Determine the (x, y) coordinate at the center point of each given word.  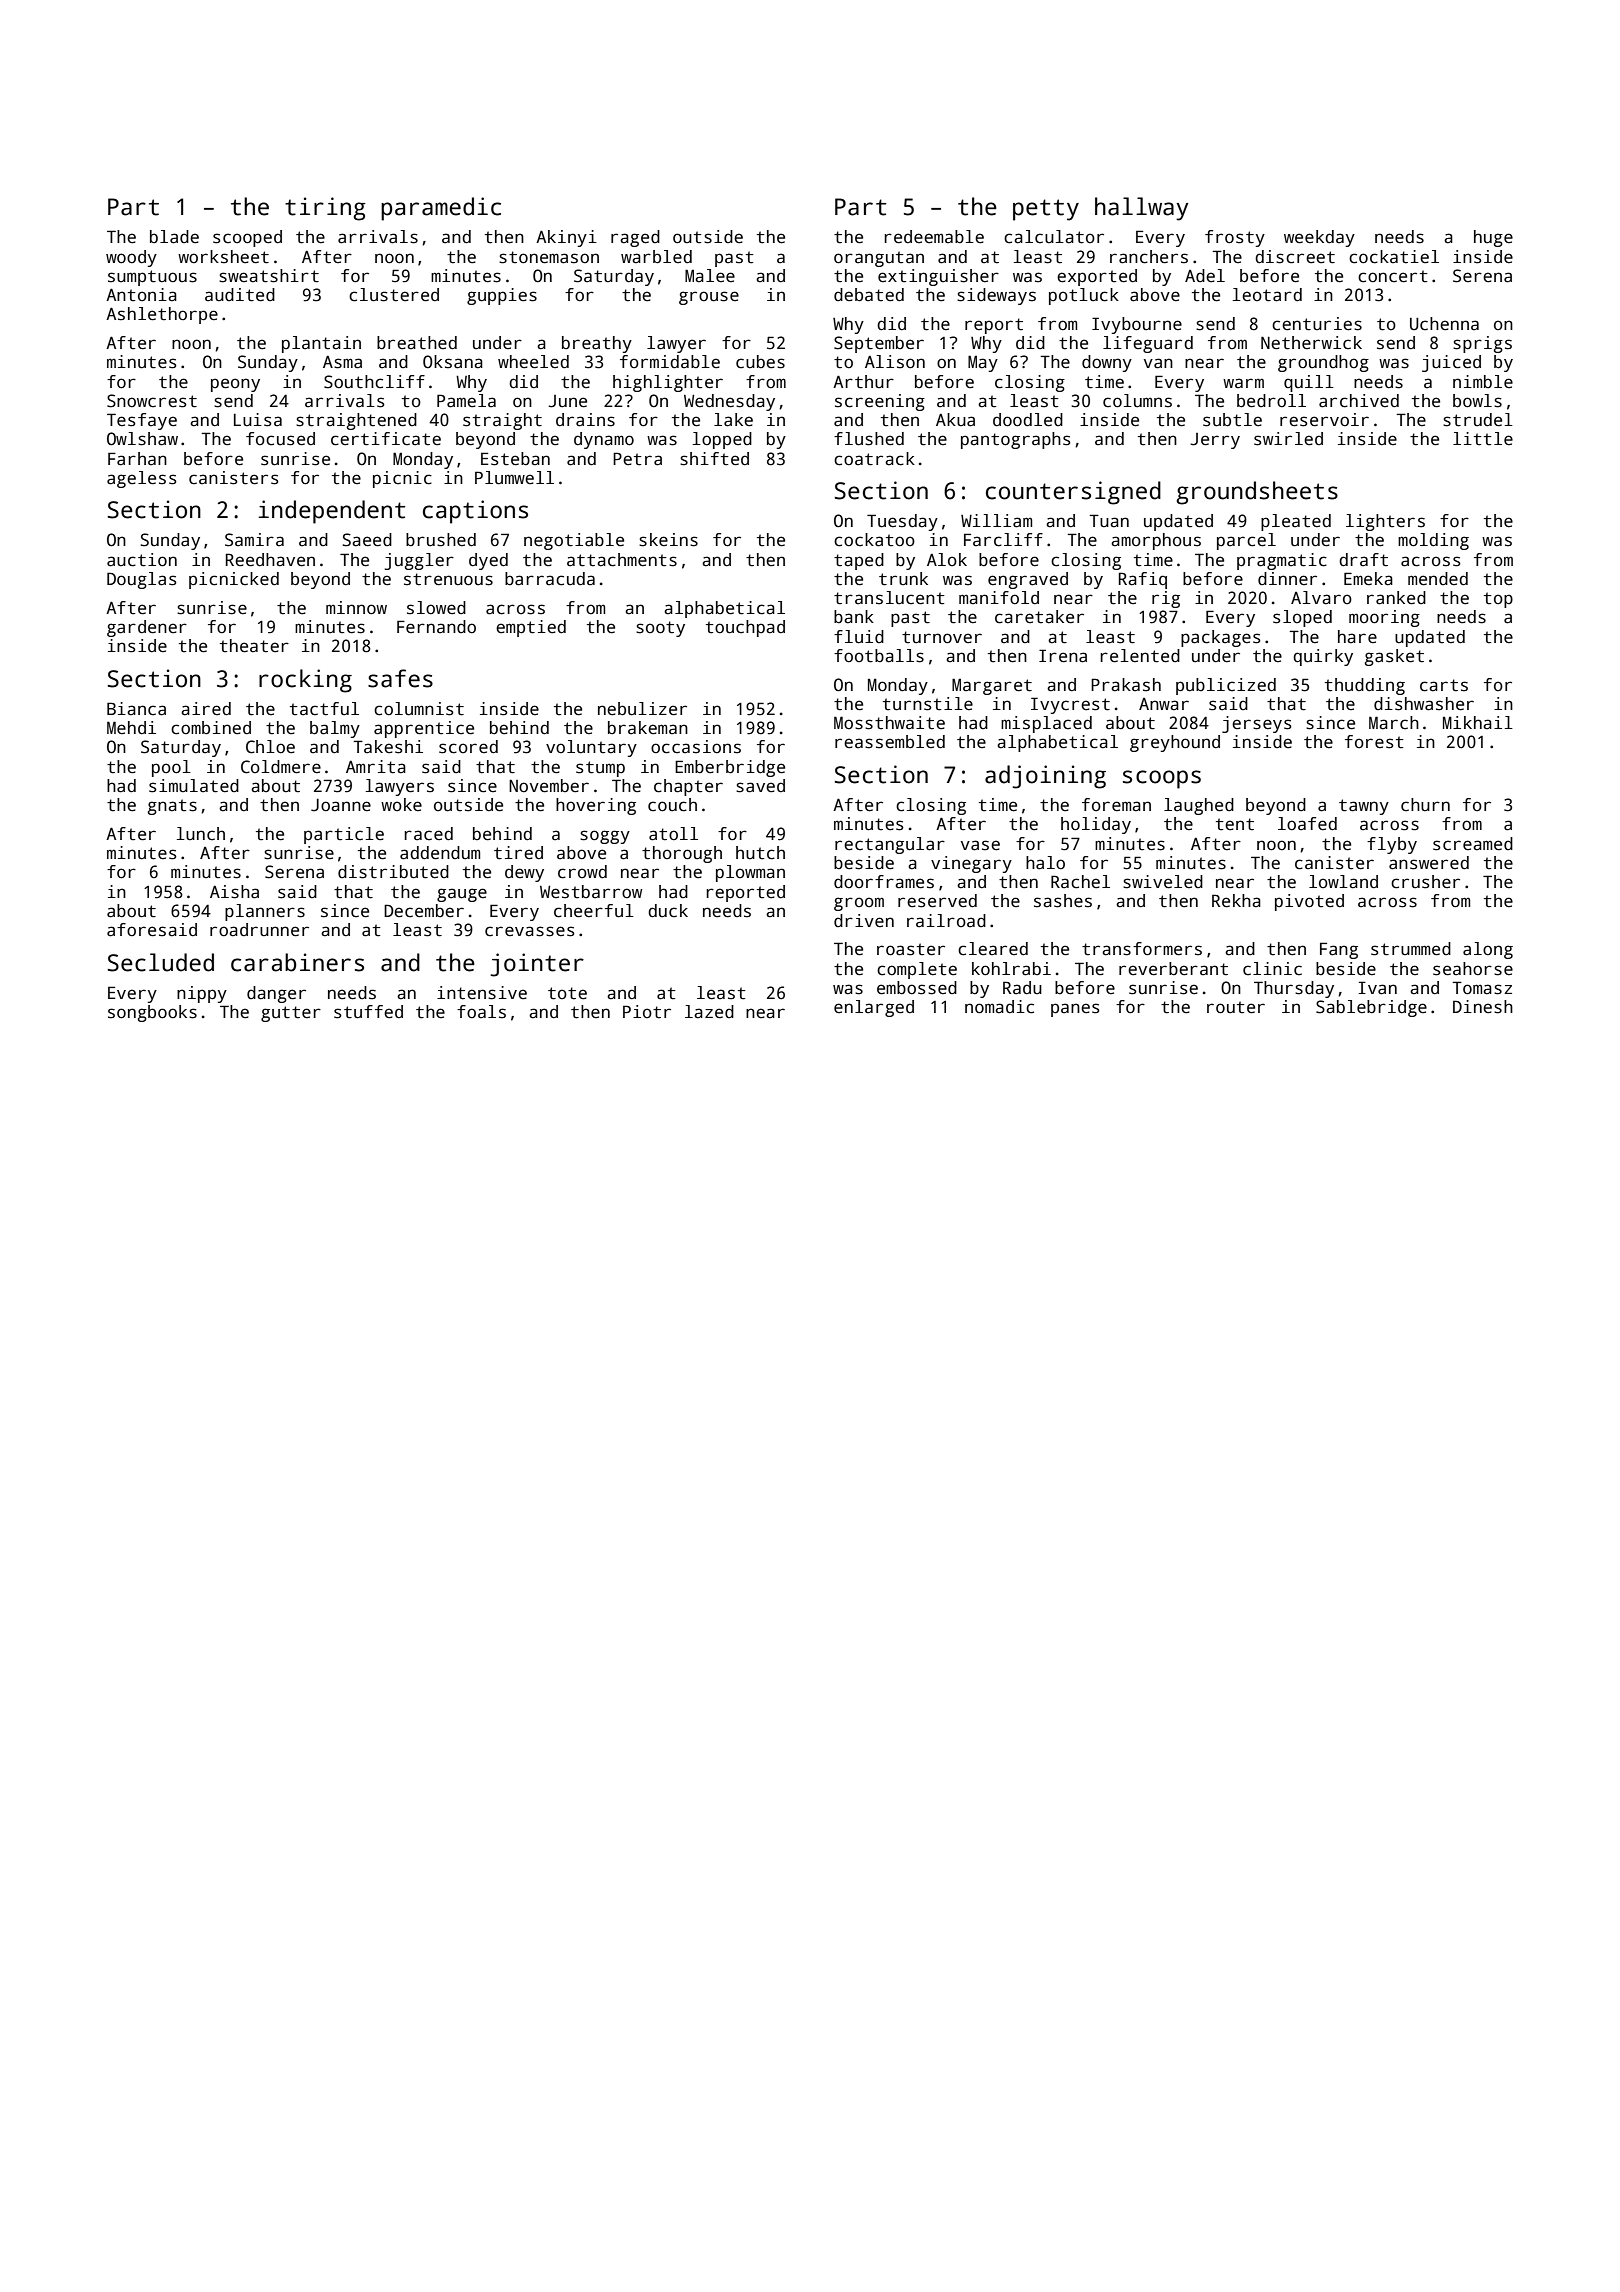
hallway (1142, 209)
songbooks (152, 1013)
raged (635, 238)
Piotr (647, 1012)
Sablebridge (1371, 1008)
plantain (321, 344)
